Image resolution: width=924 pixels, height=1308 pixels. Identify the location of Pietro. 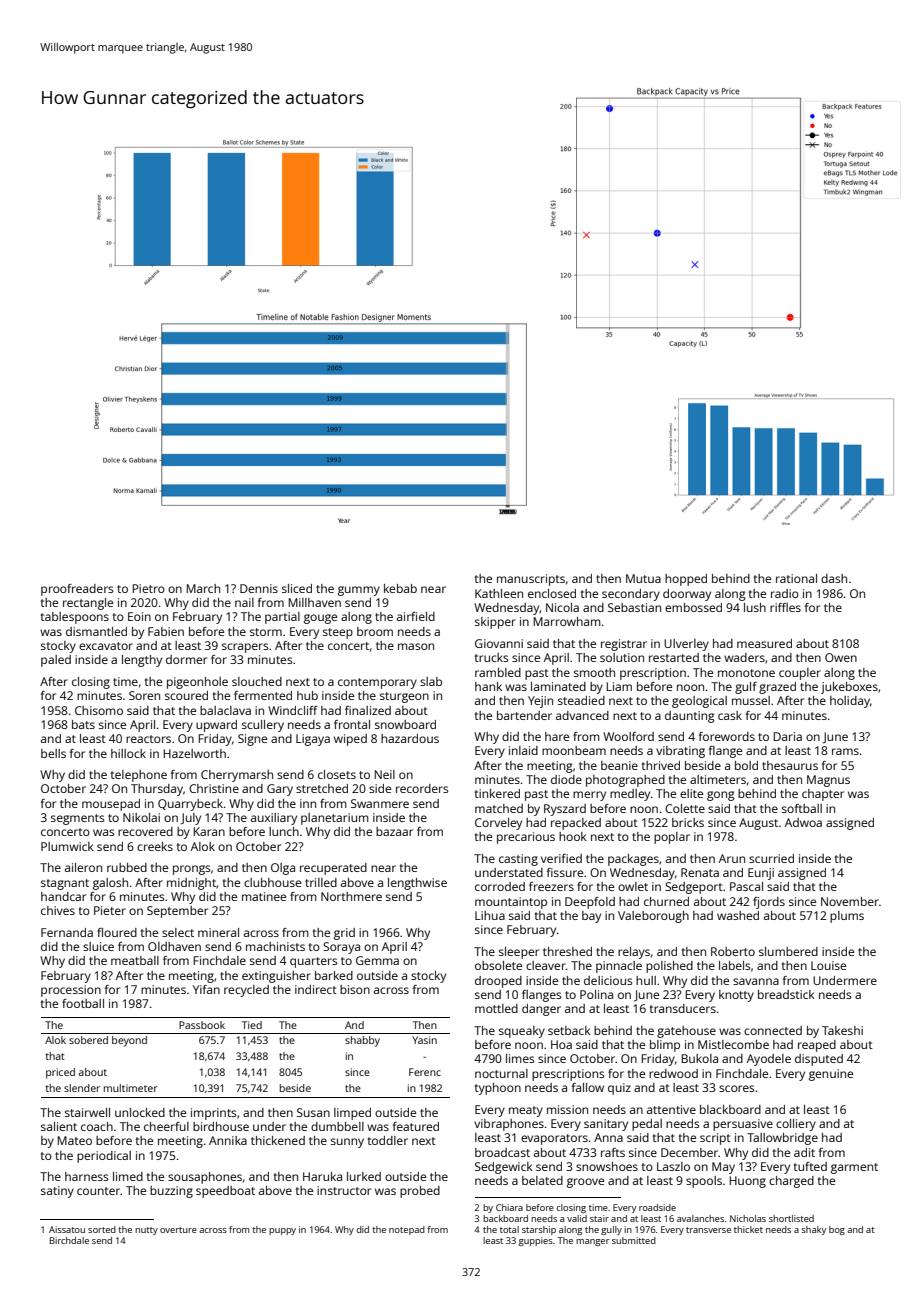
(148, 588).
